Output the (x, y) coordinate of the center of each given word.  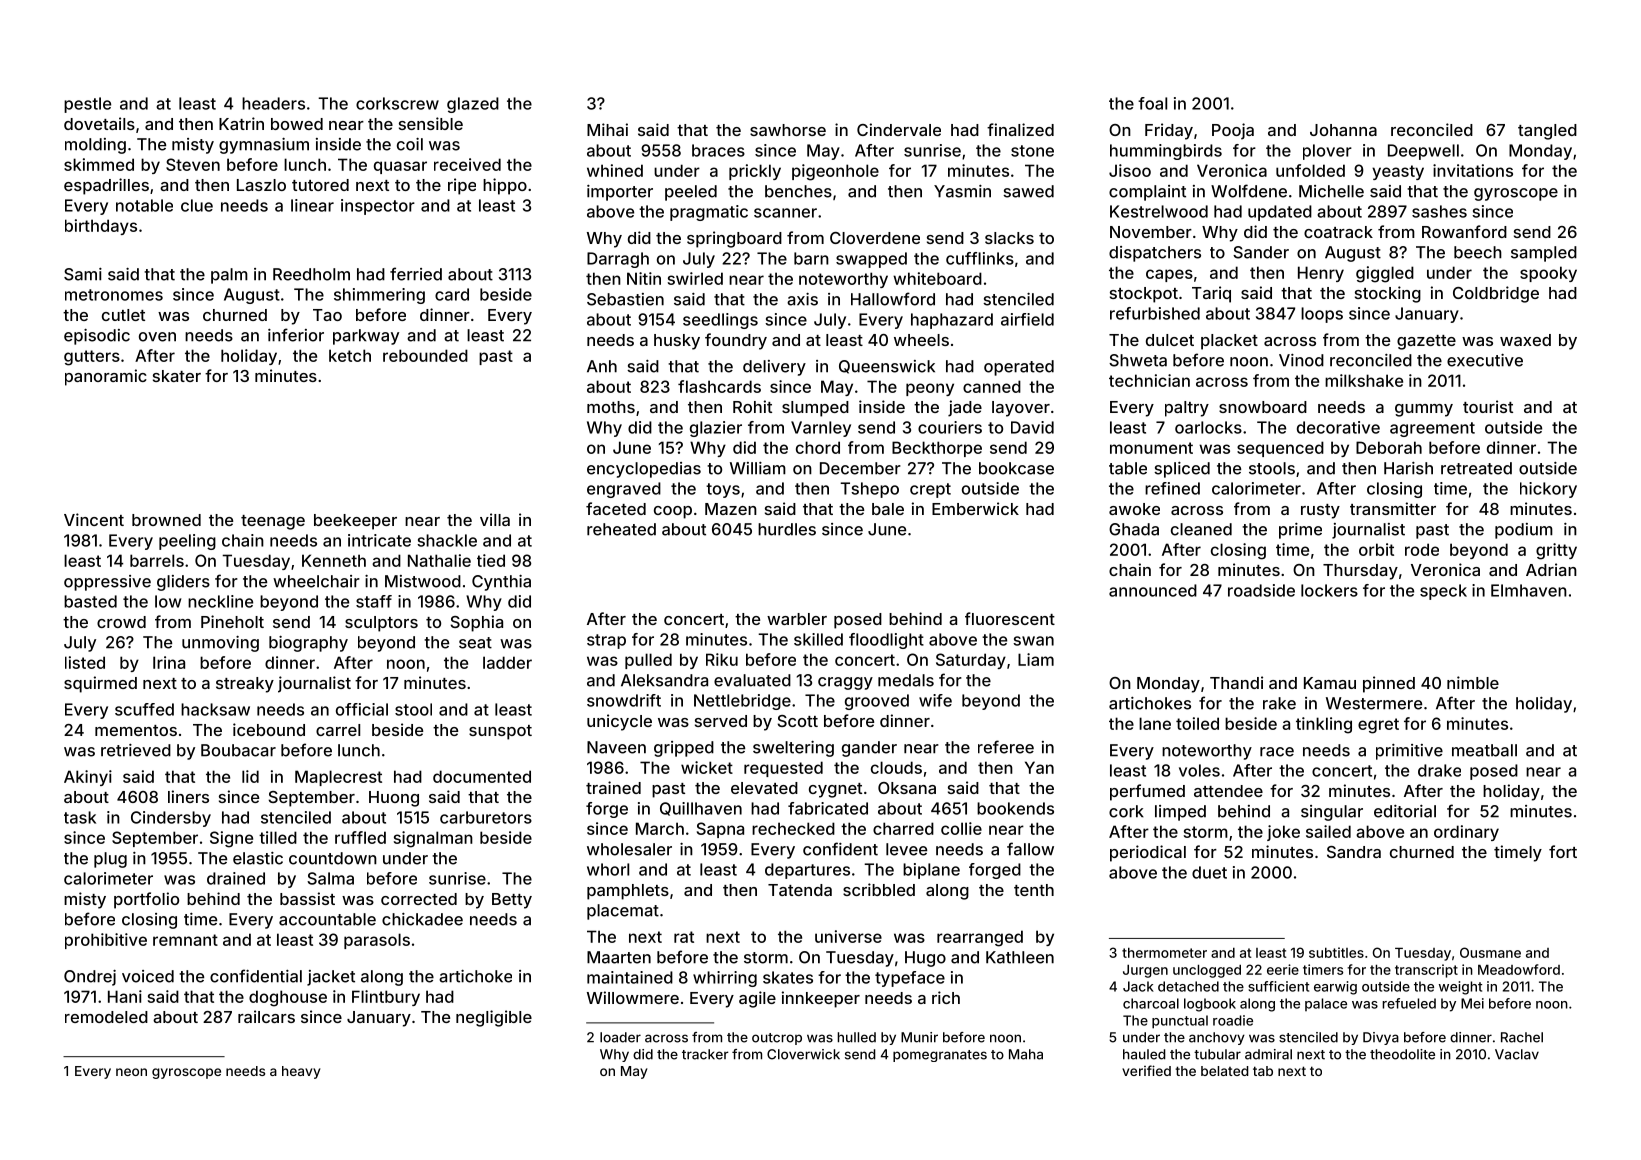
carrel (338, 730)
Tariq (1211, 294)
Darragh (618, 260)
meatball (1484, 750)
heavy (301, 1072)
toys (723, 490)
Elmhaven (1529, 590)
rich (946, 997)
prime (1300, 531)
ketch (350, 355)
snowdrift (624, 700)
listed (85, 662)
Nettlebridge (742, 702)
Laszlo (261, 185)
